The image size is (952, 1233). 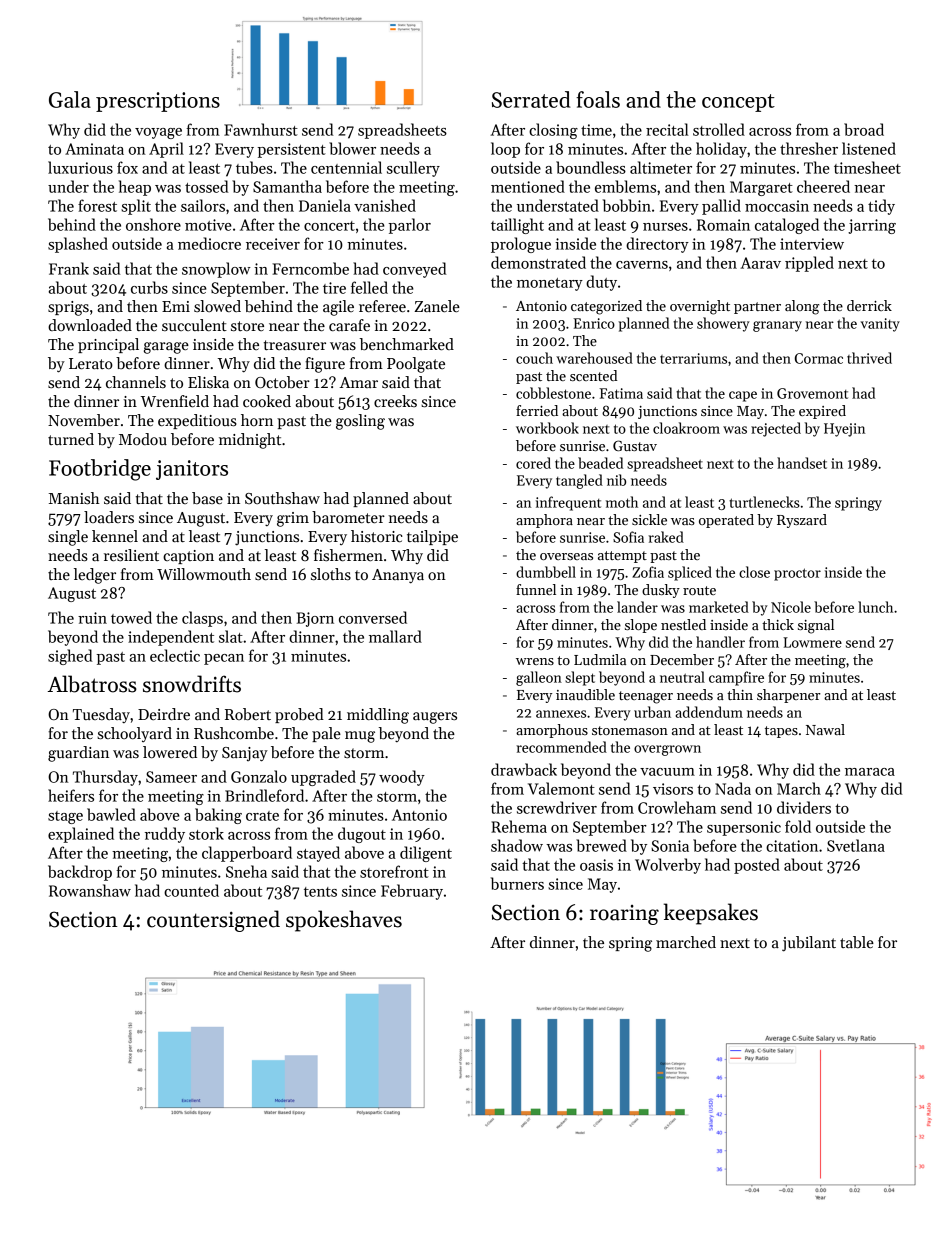 What do you see at coordinates (435, 718) in the screenshot?
I see `augers` at bounding box center [435, 718].
